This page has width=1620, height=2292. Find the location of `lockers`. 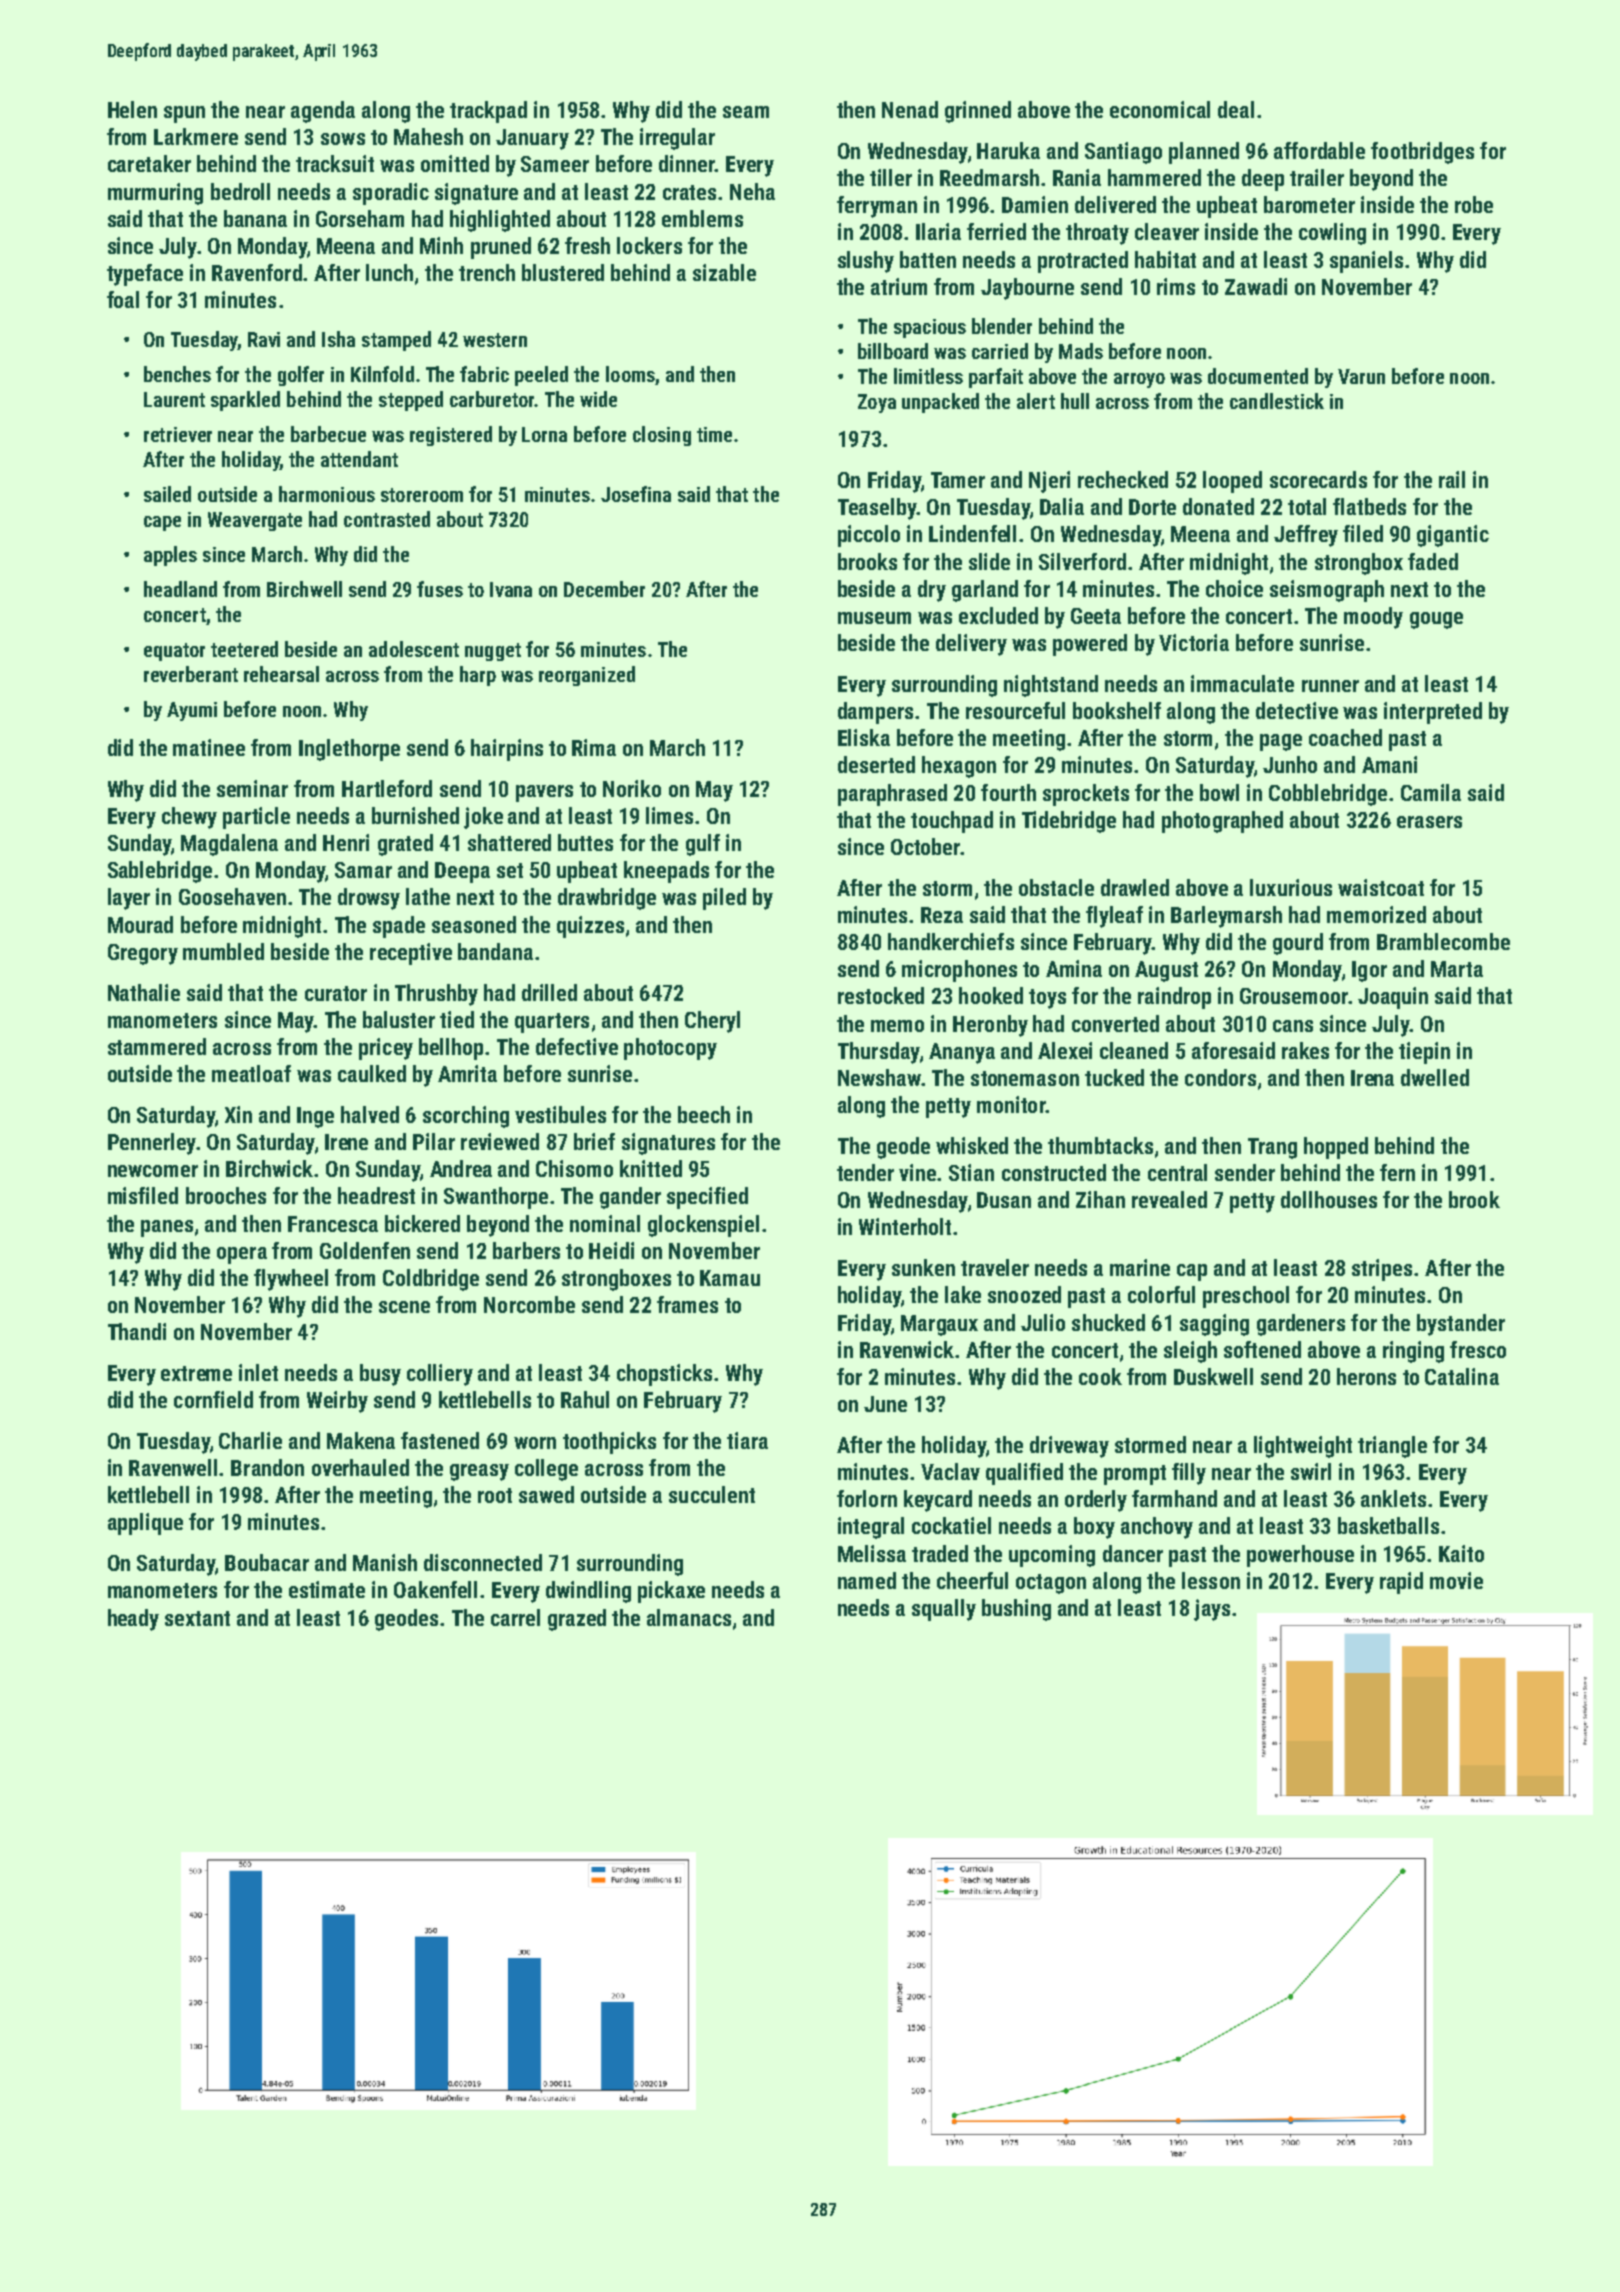

lockers is located at coordinates (649, 245).
